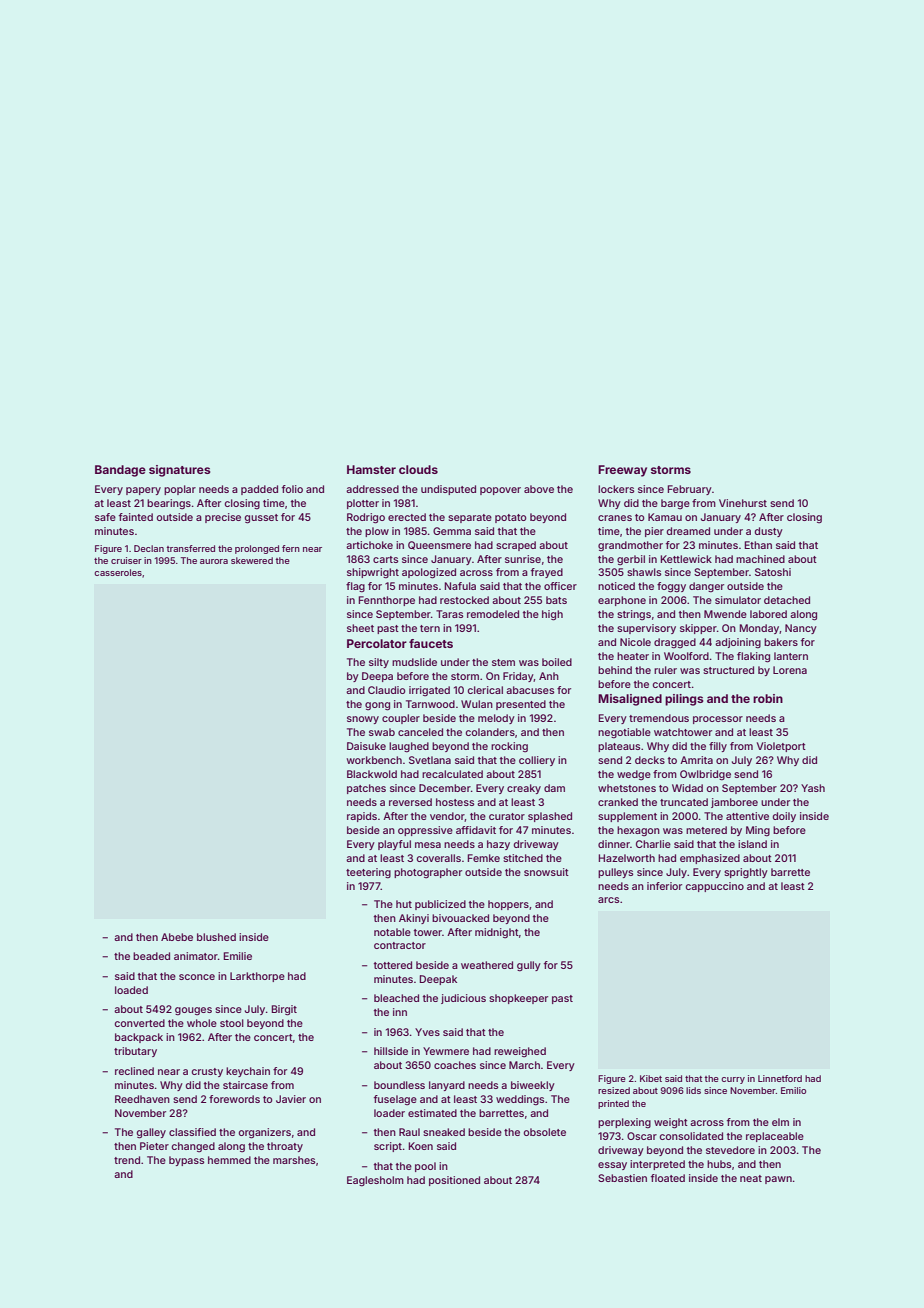 This screenshot has height=1308, width=924. Describe the element at coordinates (143, 491) in the screenshot. I see `papery` at that location.
